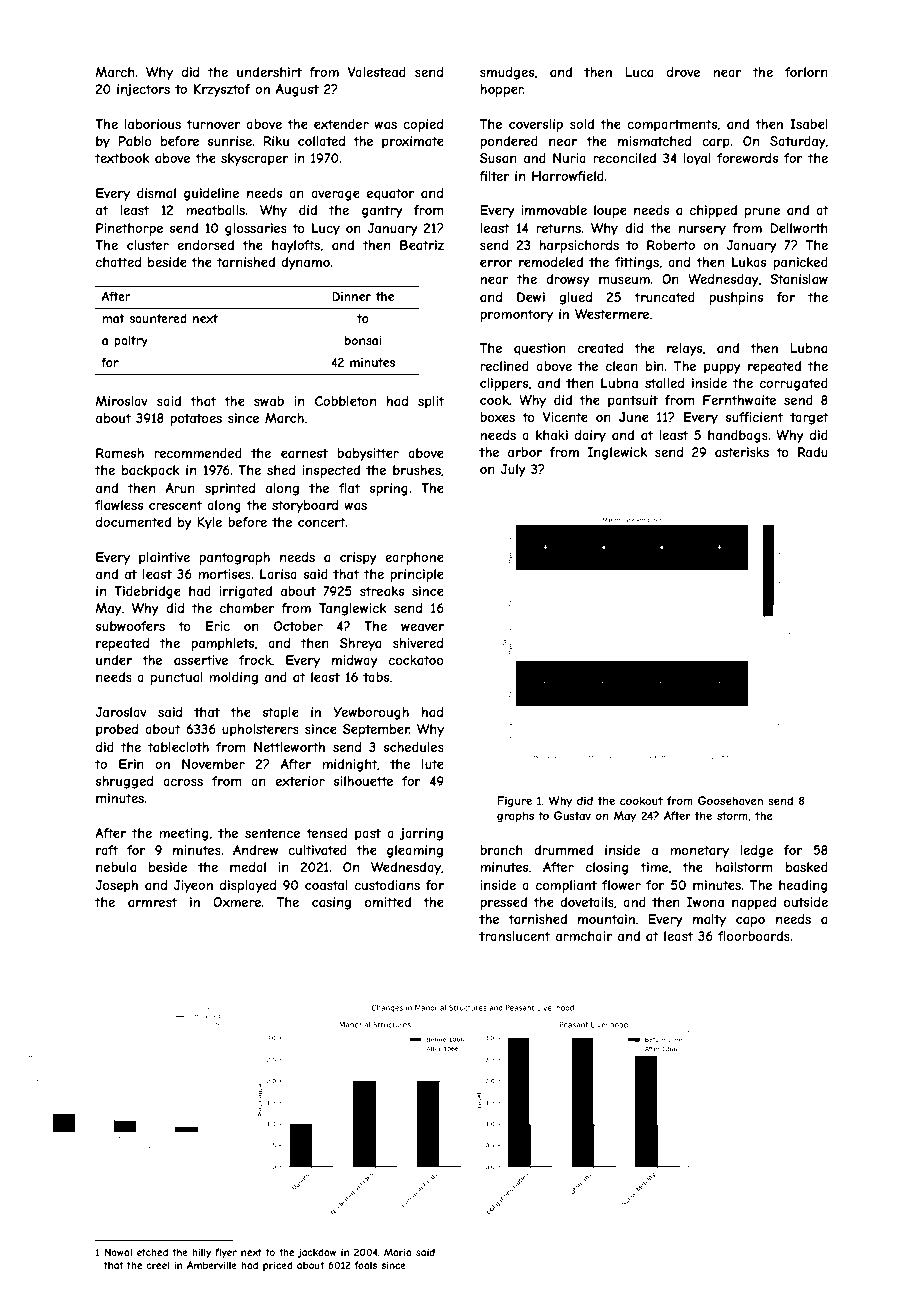 The width and height of the page is (924, 1308). I want to click on subwoofers, so click(130, 626).
